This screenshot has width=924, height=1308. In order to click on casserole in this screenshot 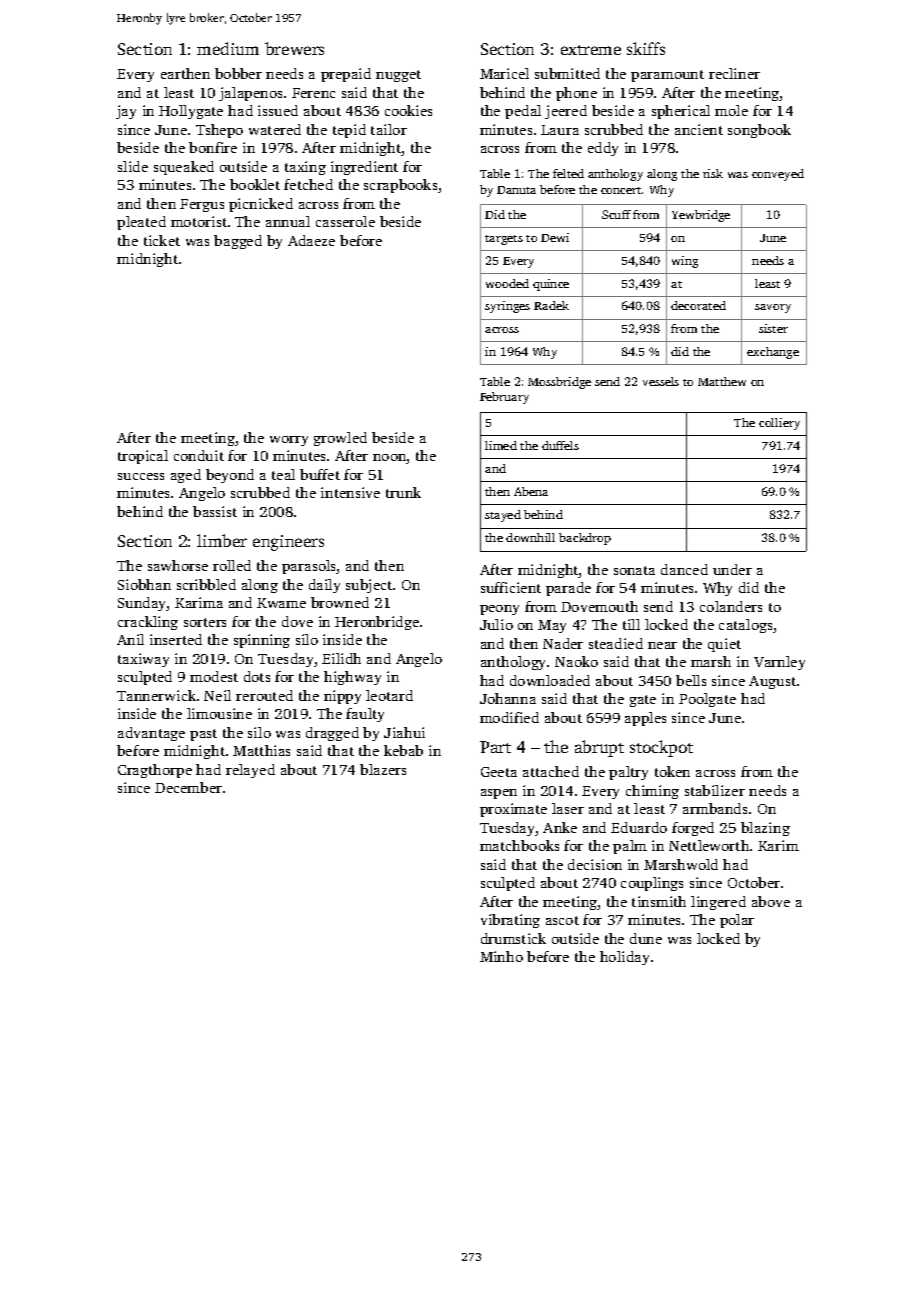, I will do `click(345, 221)`.
